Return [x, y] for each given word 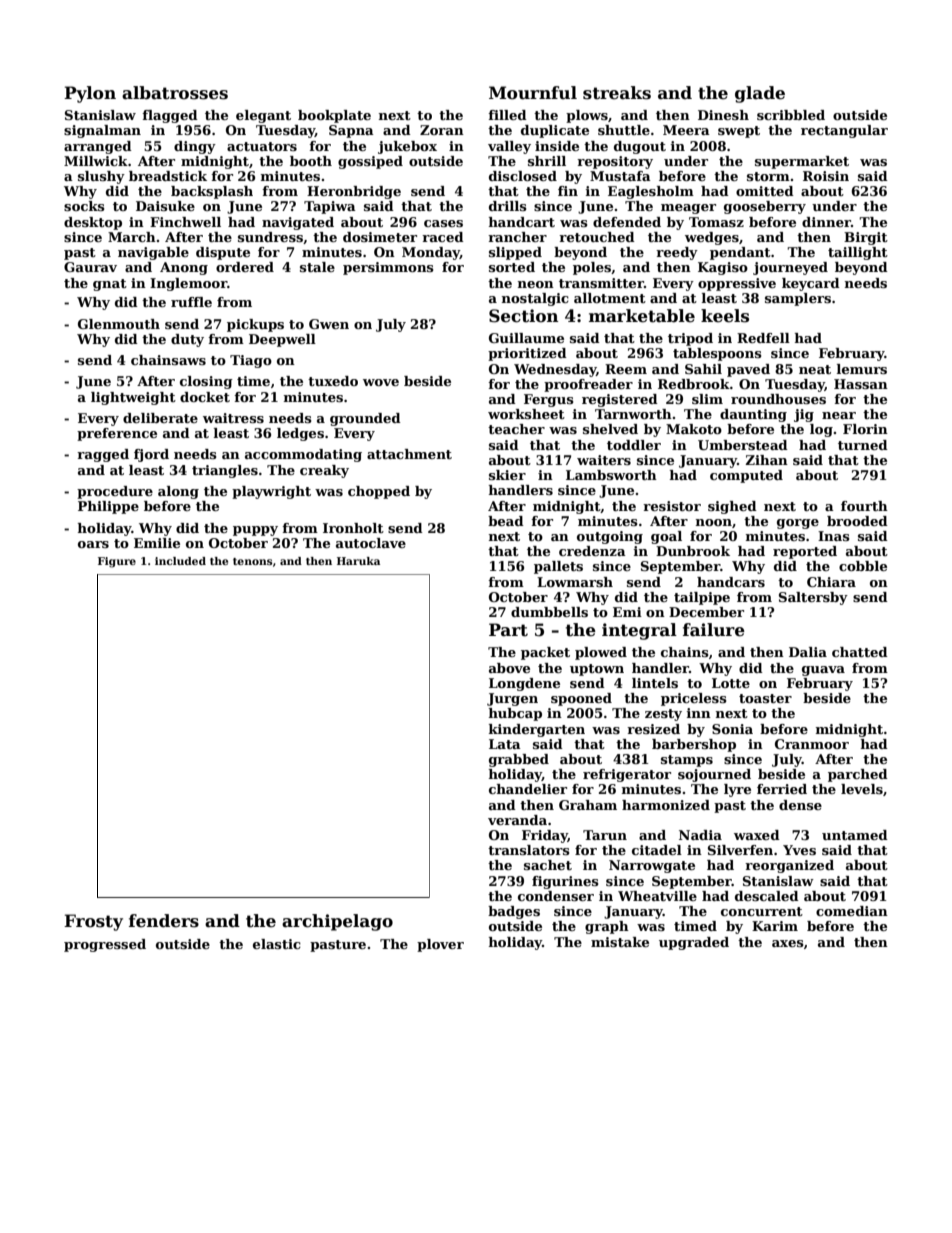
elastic [277, 944]
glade [760, 94]
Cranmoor [812, 744]
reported [805, 552]
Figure [117, 562]
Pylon [90, 94]
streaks [617, 93]
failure [714, 630]
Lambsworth [611, 475]
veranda [517, 820]
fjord [151, 455]
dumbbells [549, 612]
